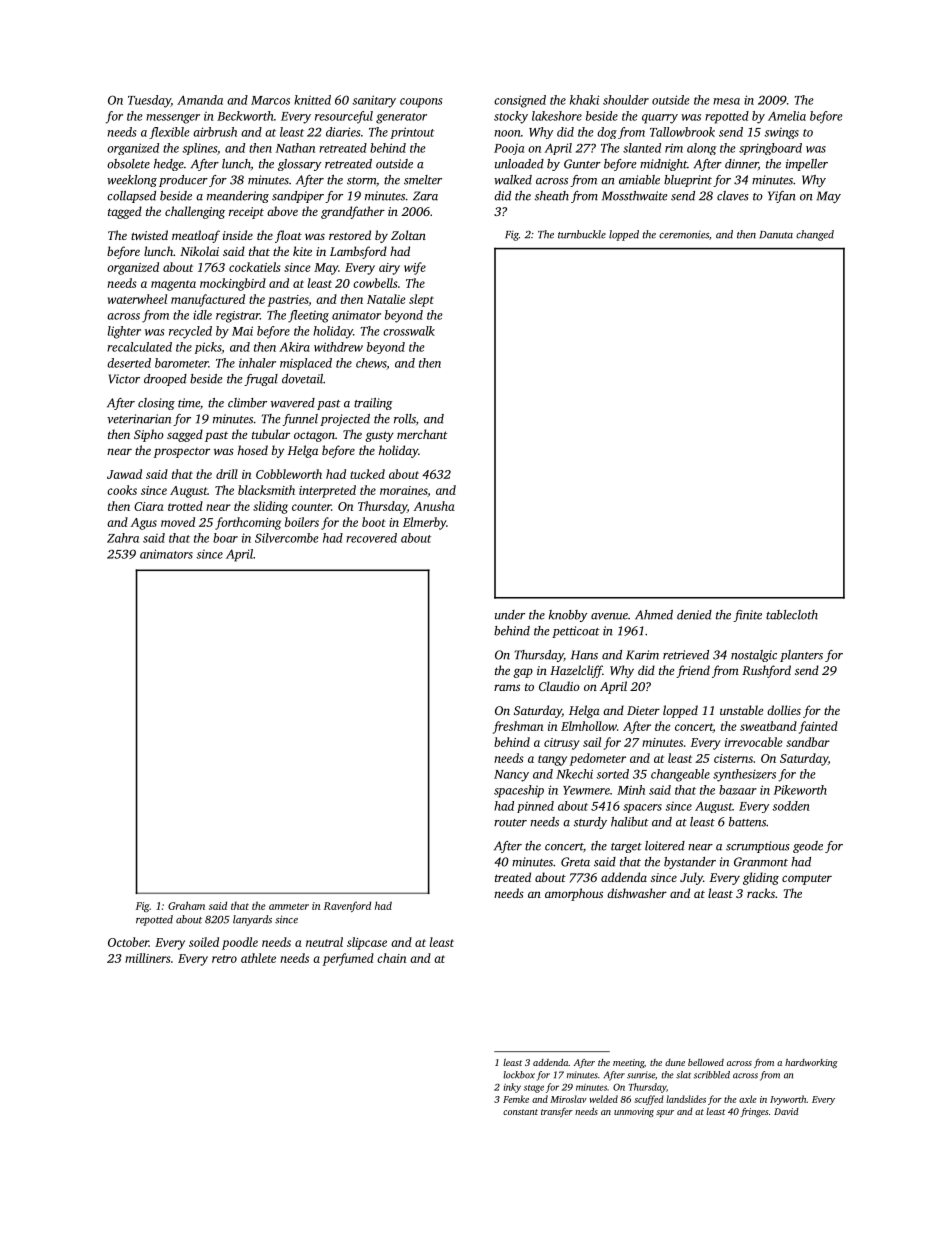 Image resolution: width=952 pixels, height=1233 pixels. Describe the element at coordinates (124, 332) in the screenshot. I see `lighter` at that location.
